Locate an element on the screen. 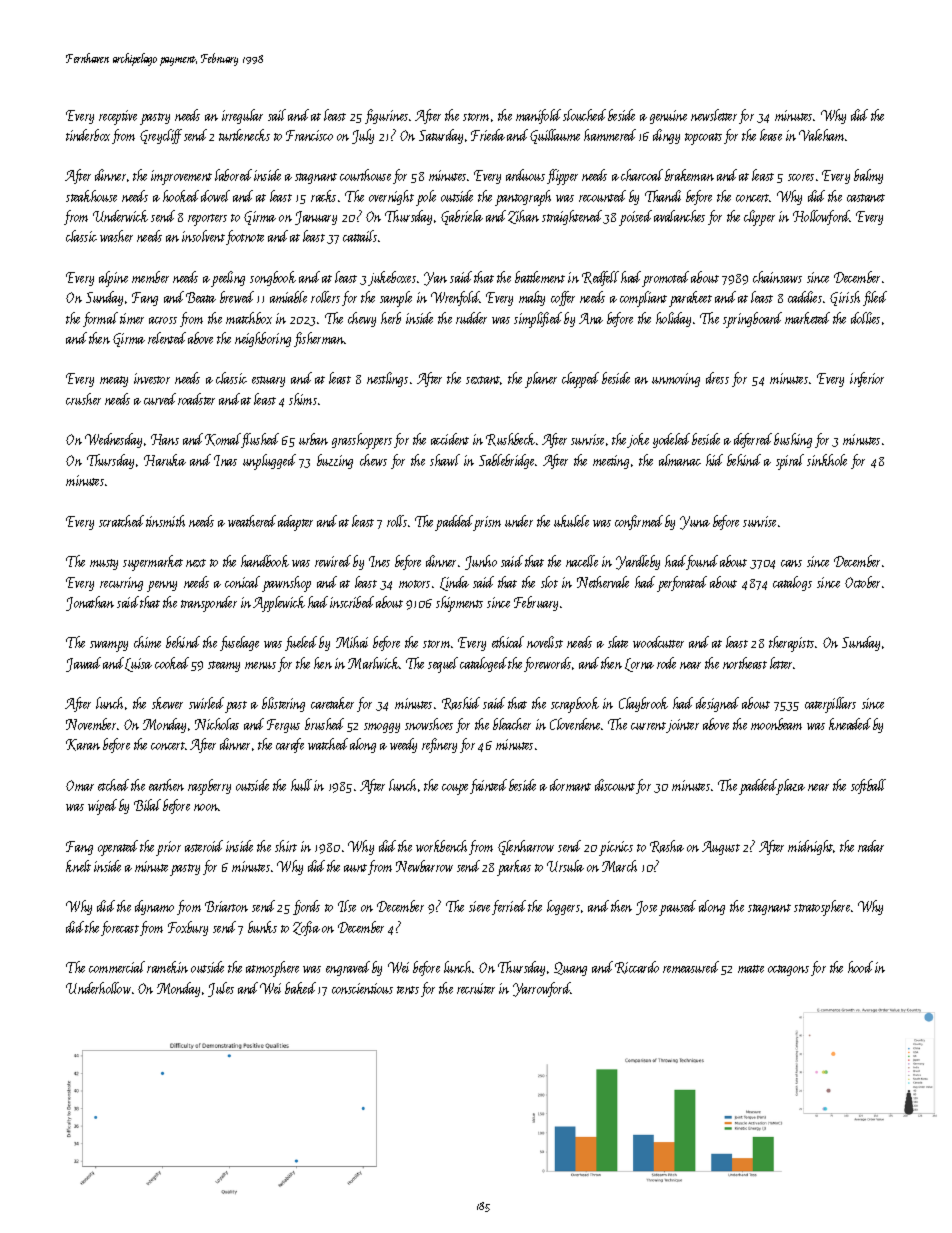 The width and height of the screenshot is (952, 1233). steakhouse is located at coordinates (91, 196).
